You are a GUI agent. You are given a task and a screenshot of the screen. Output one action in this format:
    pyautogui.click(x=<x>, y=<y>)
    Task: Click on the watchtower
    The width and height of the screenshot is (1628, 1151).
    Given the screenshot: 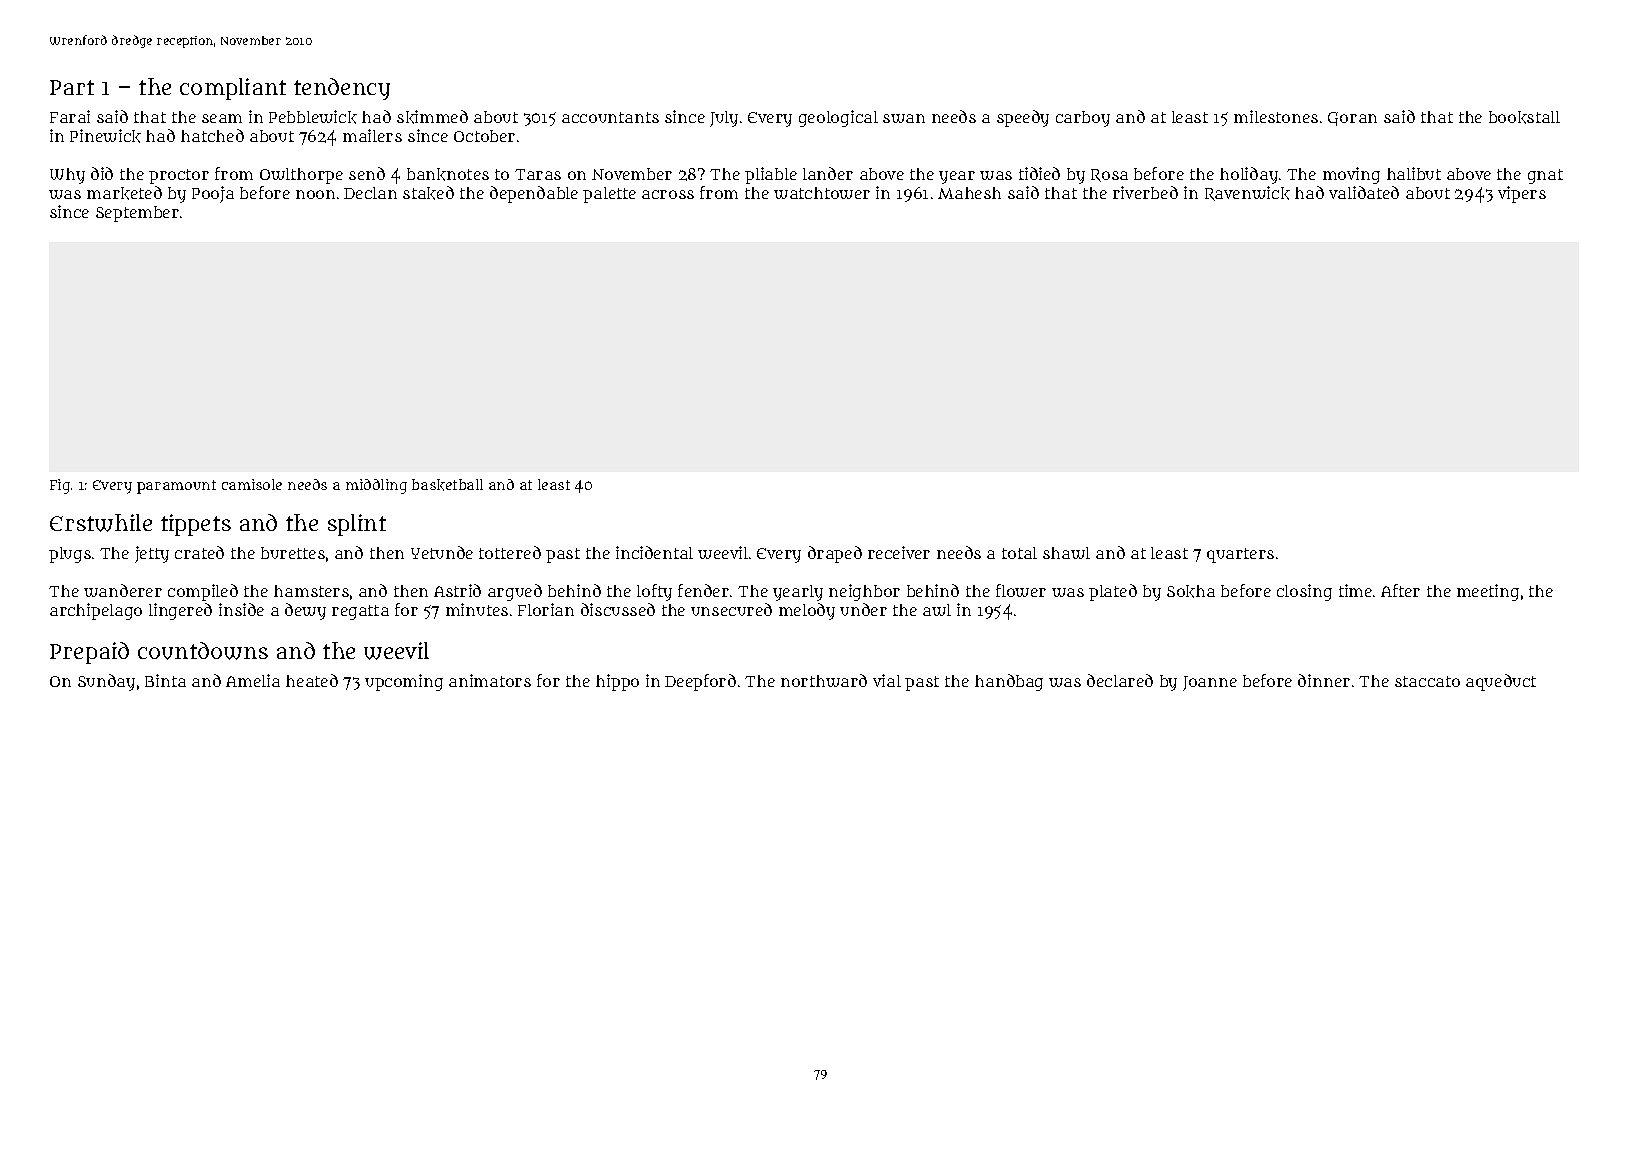 What is the action you would take?
    pyautogui.click(x=822, y=193)
